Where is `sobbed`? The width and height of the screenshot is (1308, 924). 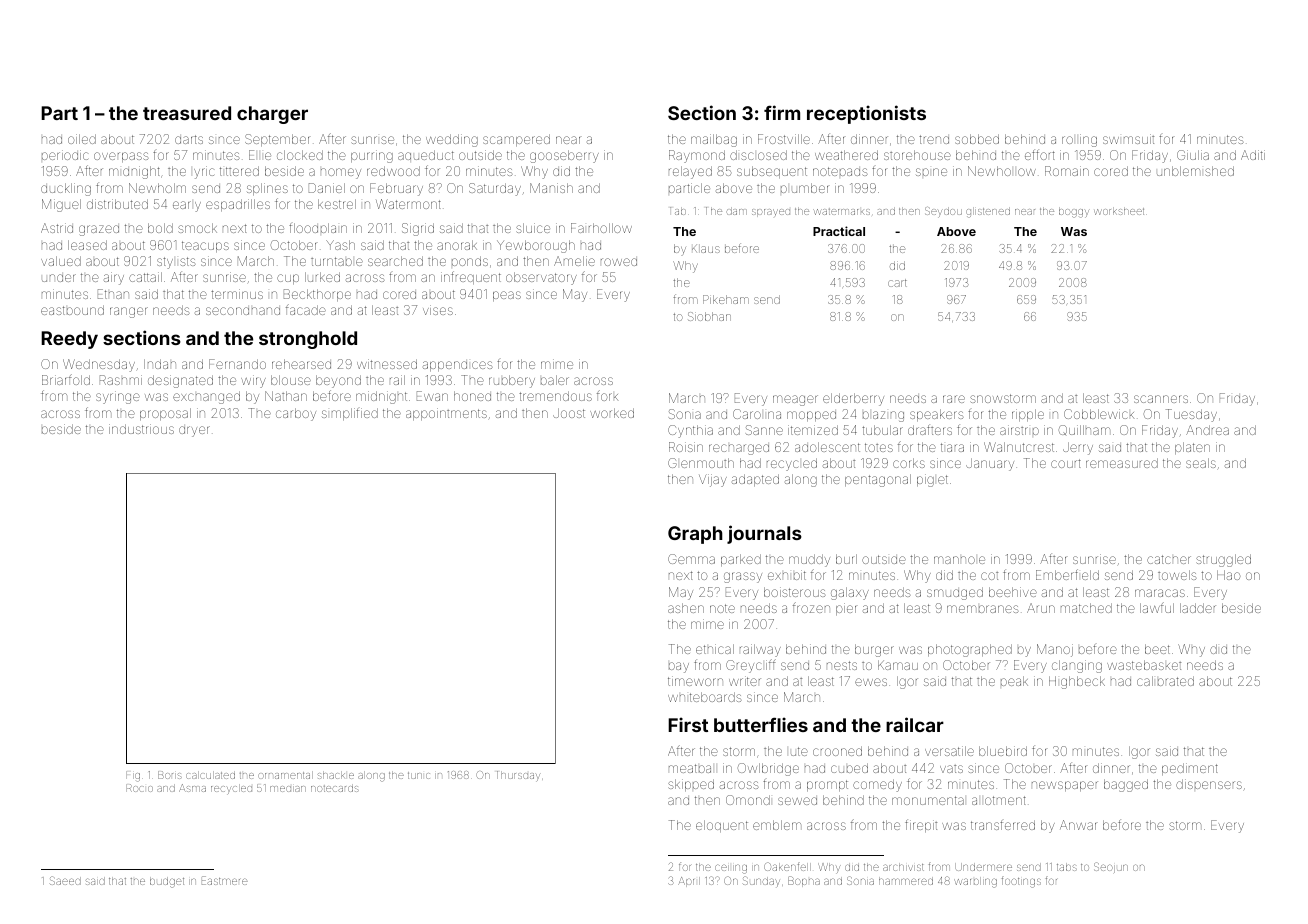 sobbed is located at coordinates (977, 139).
